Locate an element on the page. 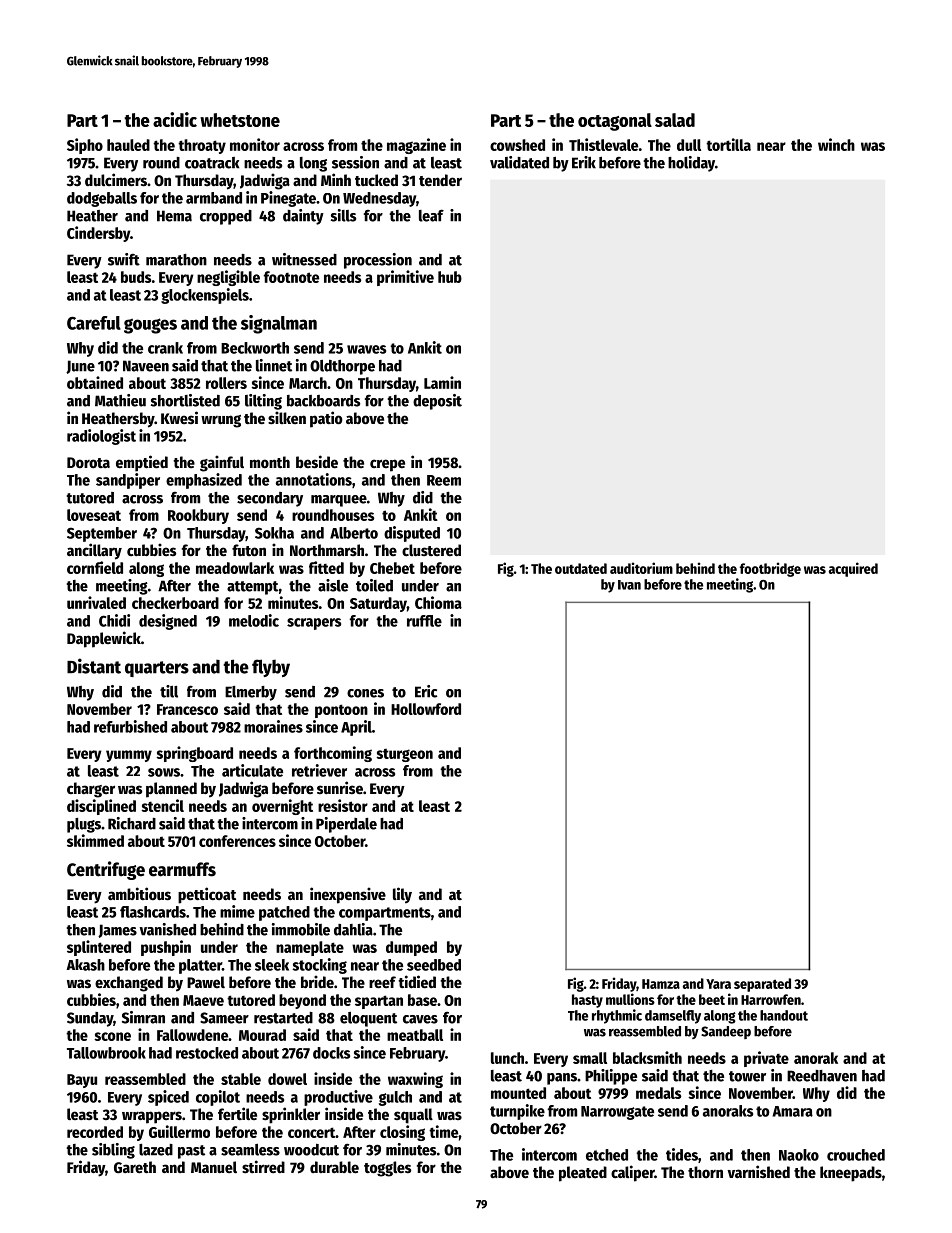 This page has width=952, height=1233. leaf is located at coordinates (431, 215).
